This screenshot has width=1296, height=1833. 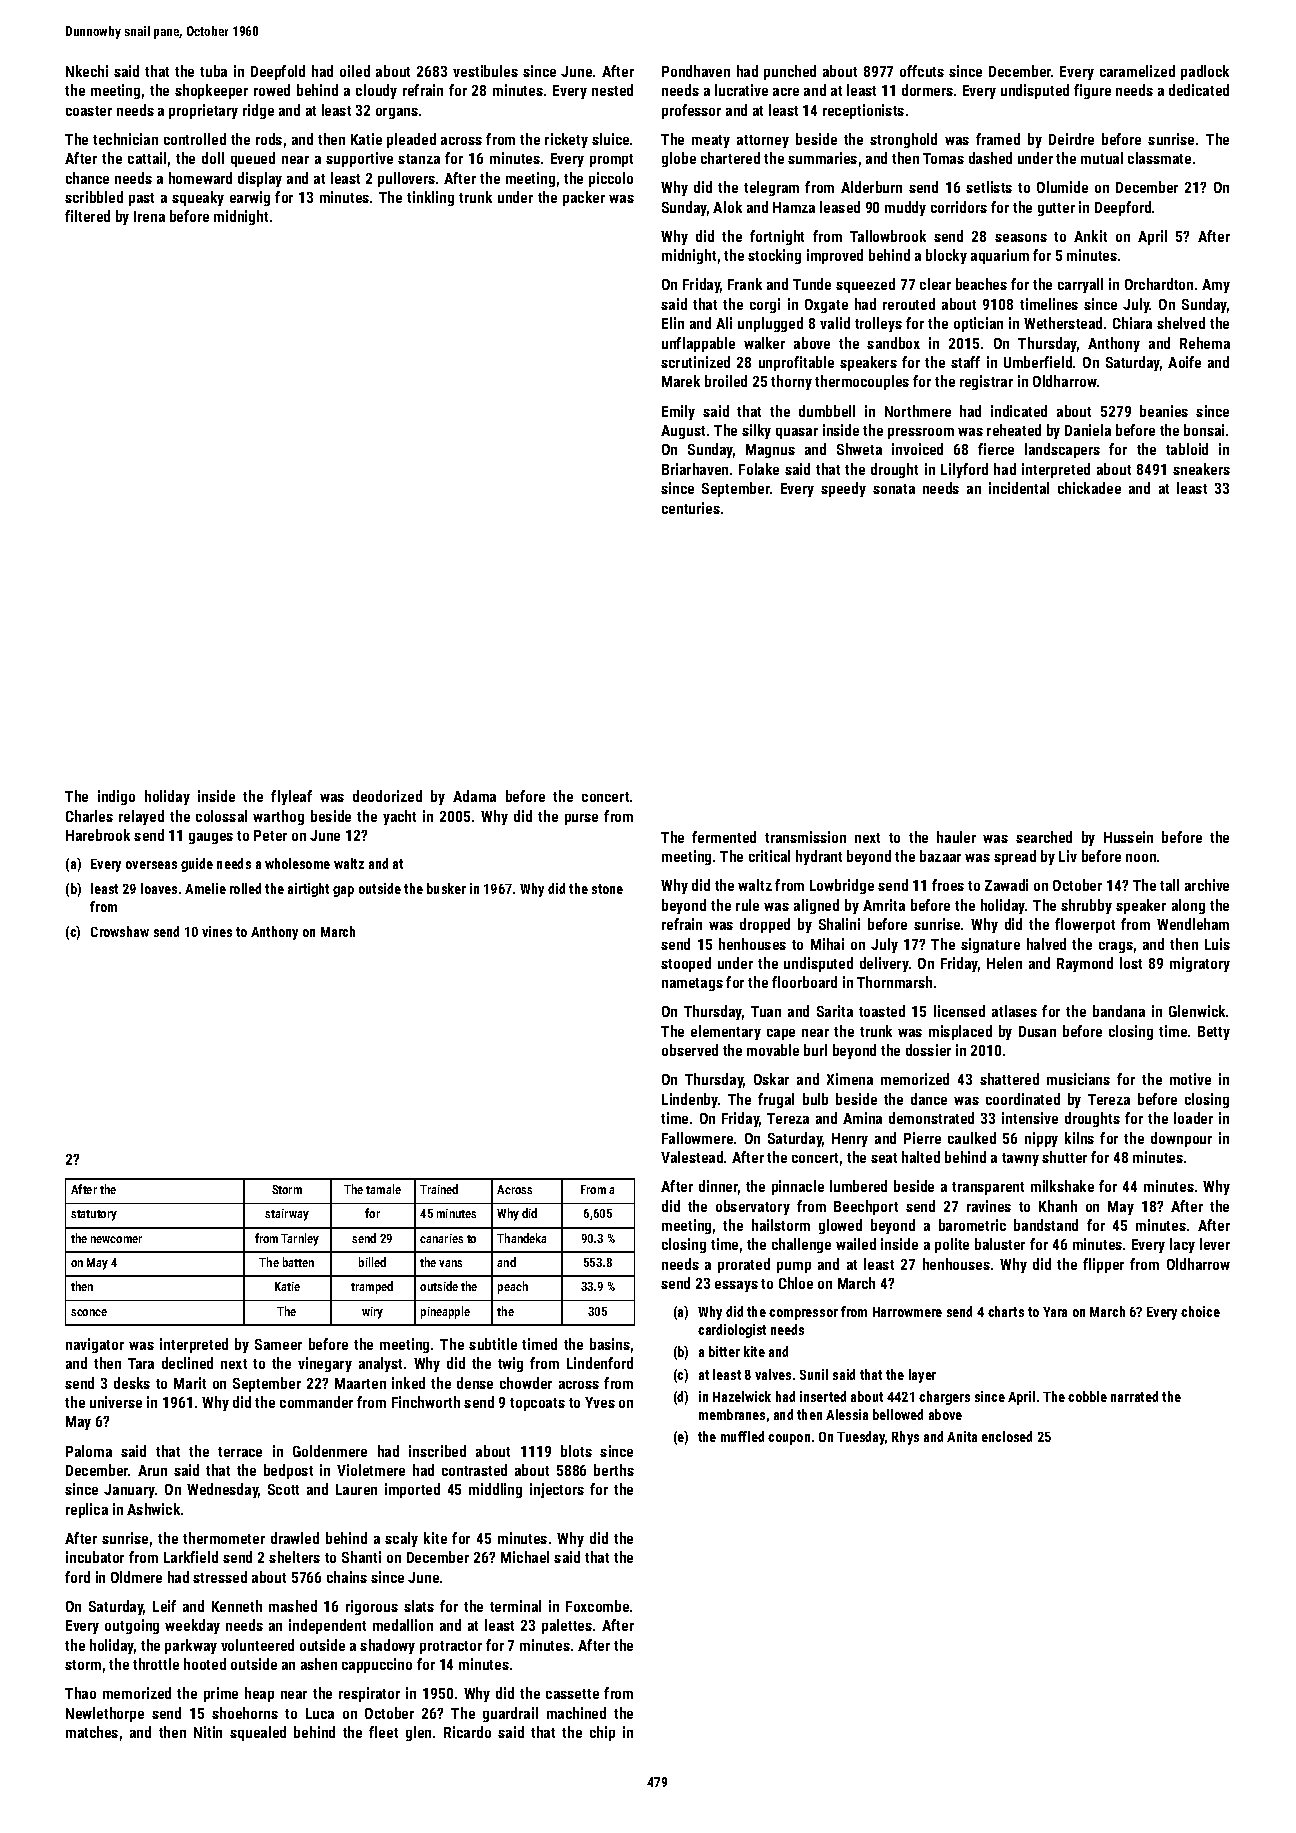 I want to click on Deepfold, so click(x=278, y=72).
